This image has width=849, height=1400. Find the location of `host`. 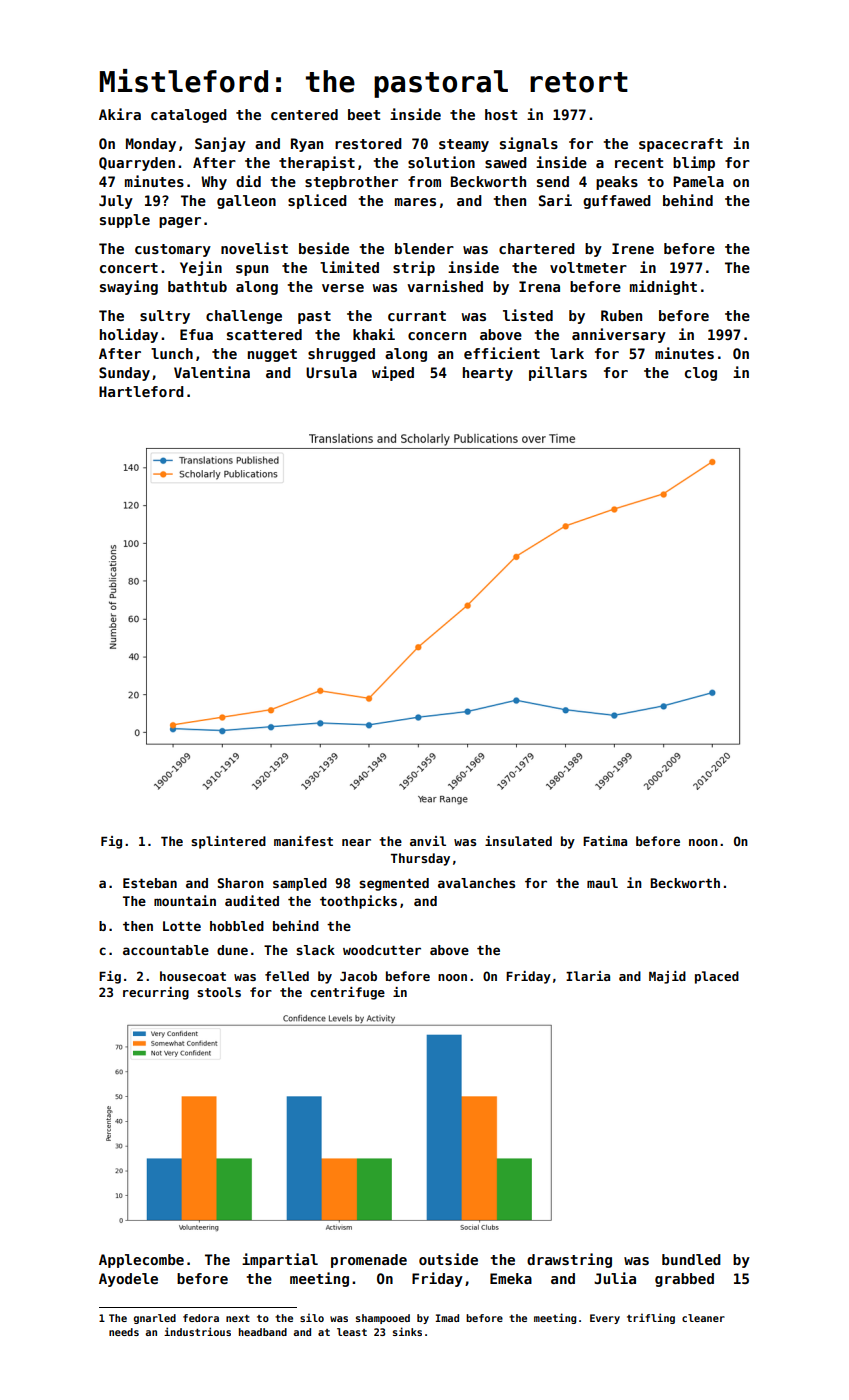

host is located at coordinates (501, 114).
